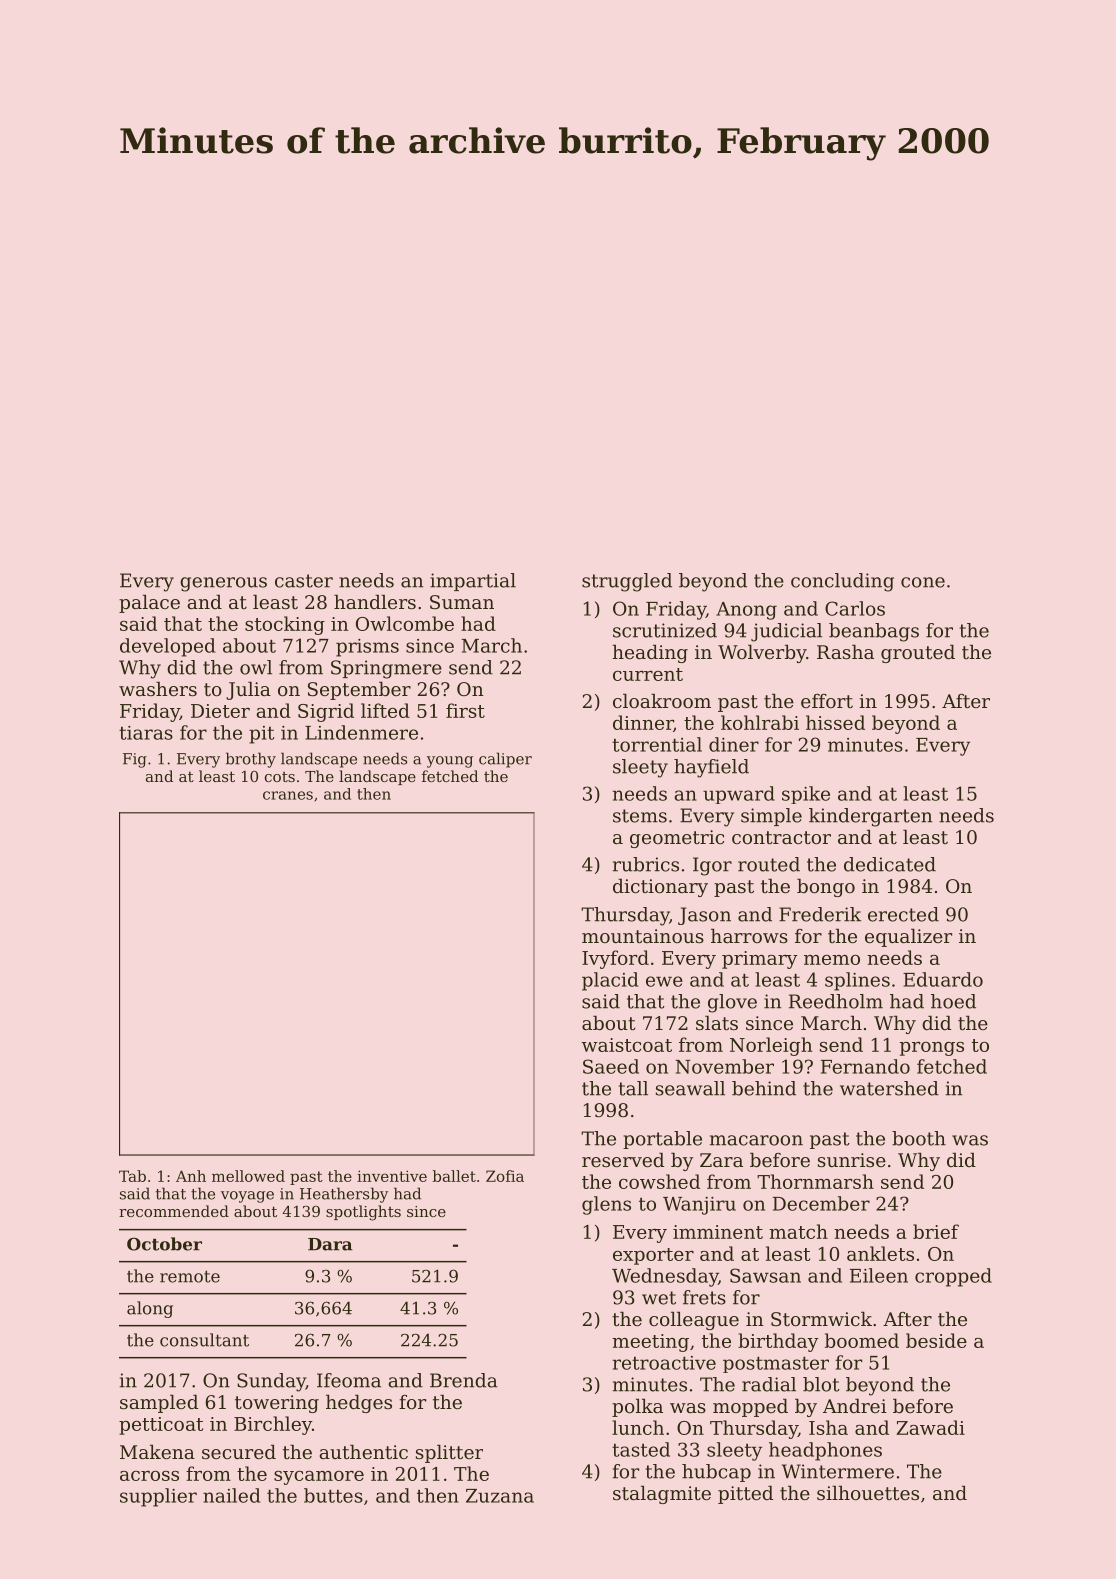  I want to click on cropped, so click(953, 1277).
